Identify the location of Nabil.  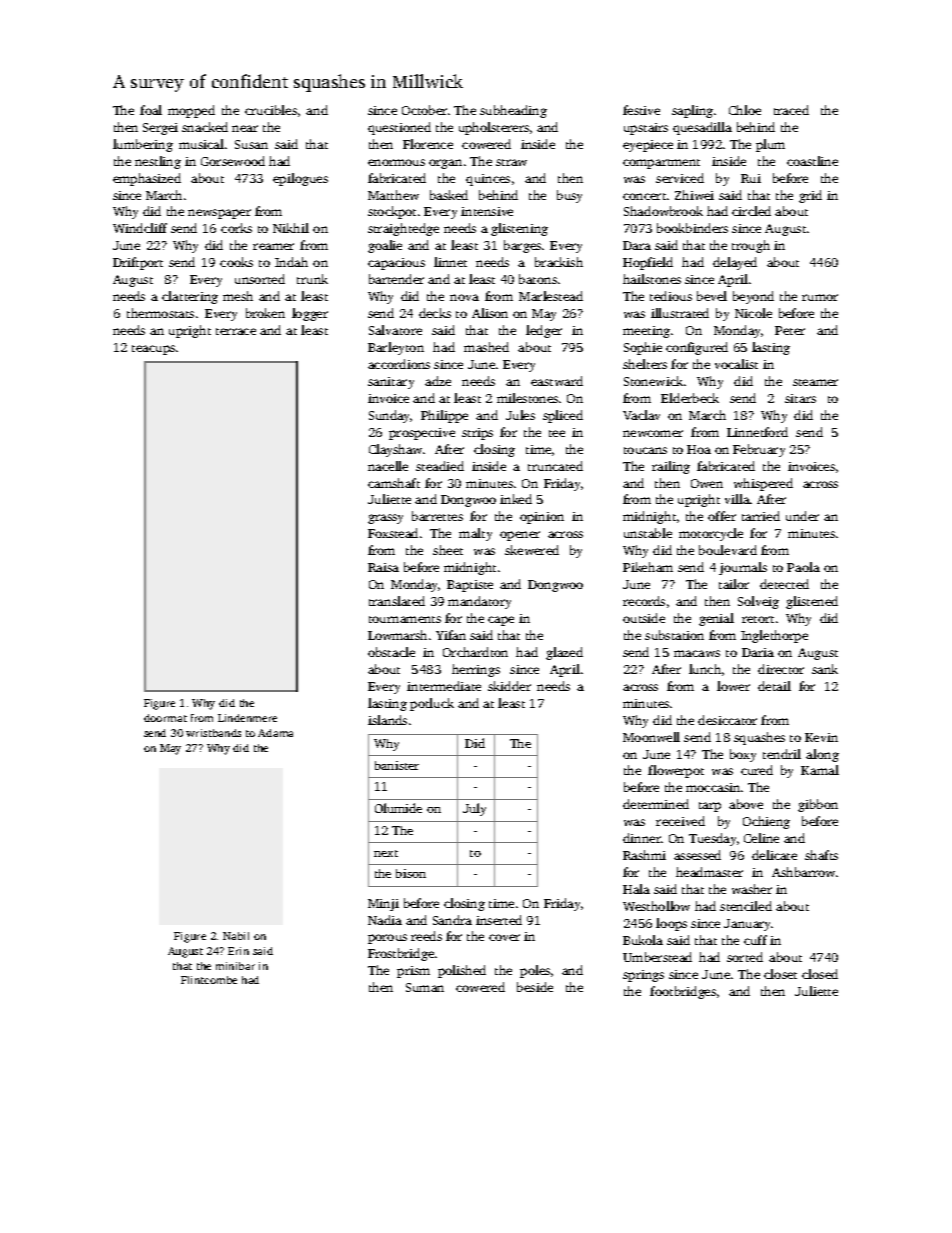
(236, 936).
